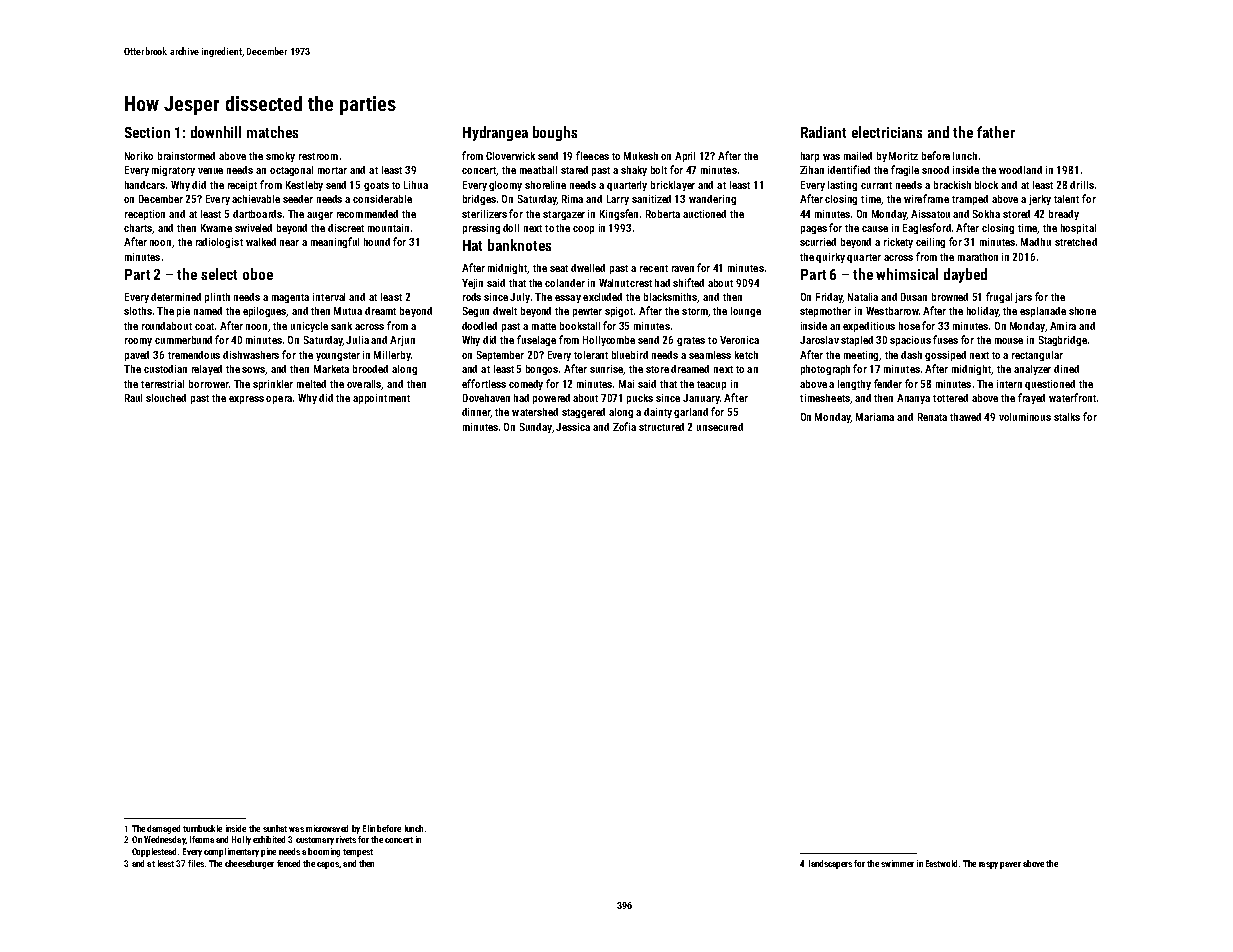 The image size is (1233, 952). I want to click on structured, so click(661, 427).
